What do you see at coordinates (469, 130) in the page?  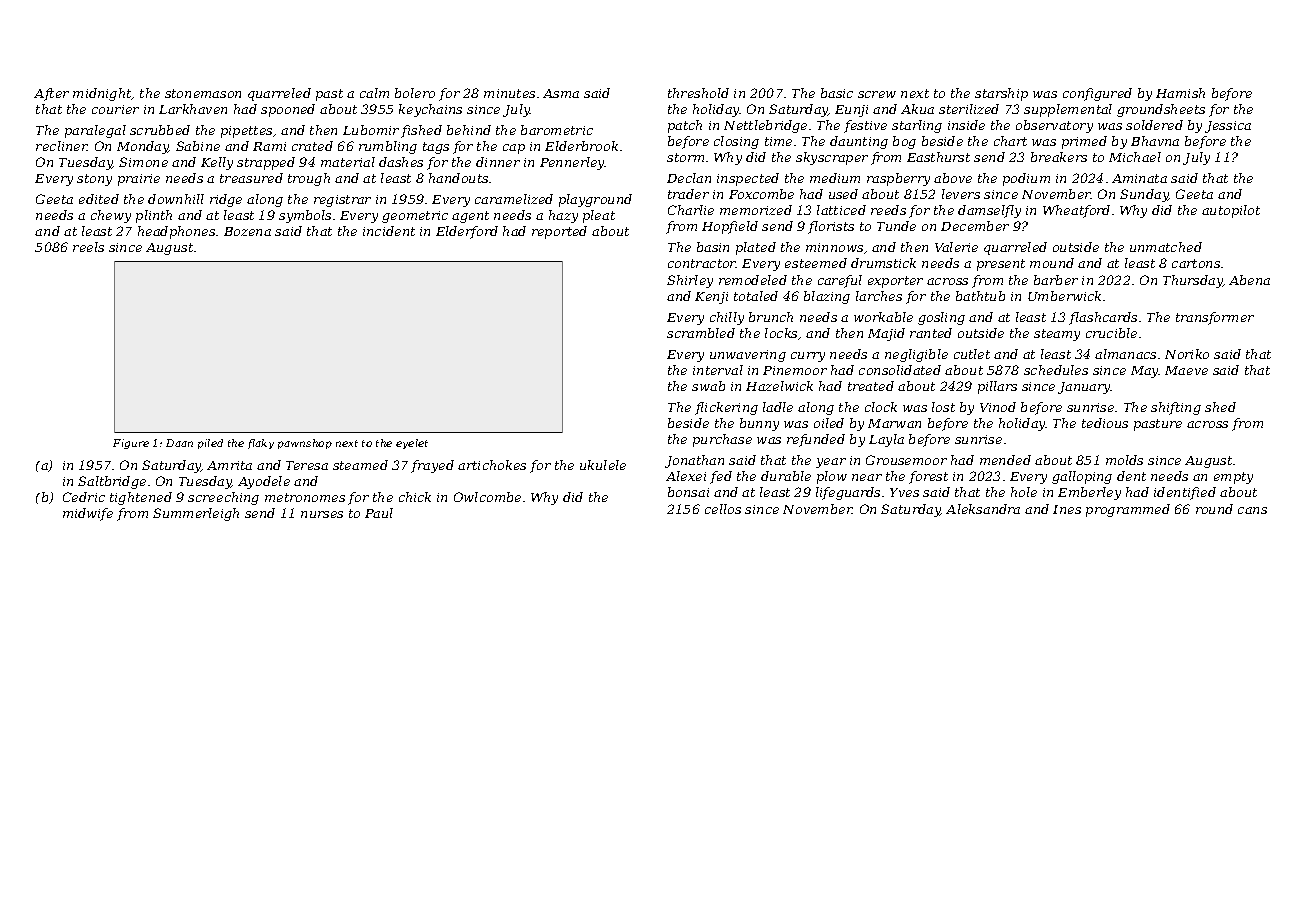 I see `behind` at bounding box center [469, 130].
